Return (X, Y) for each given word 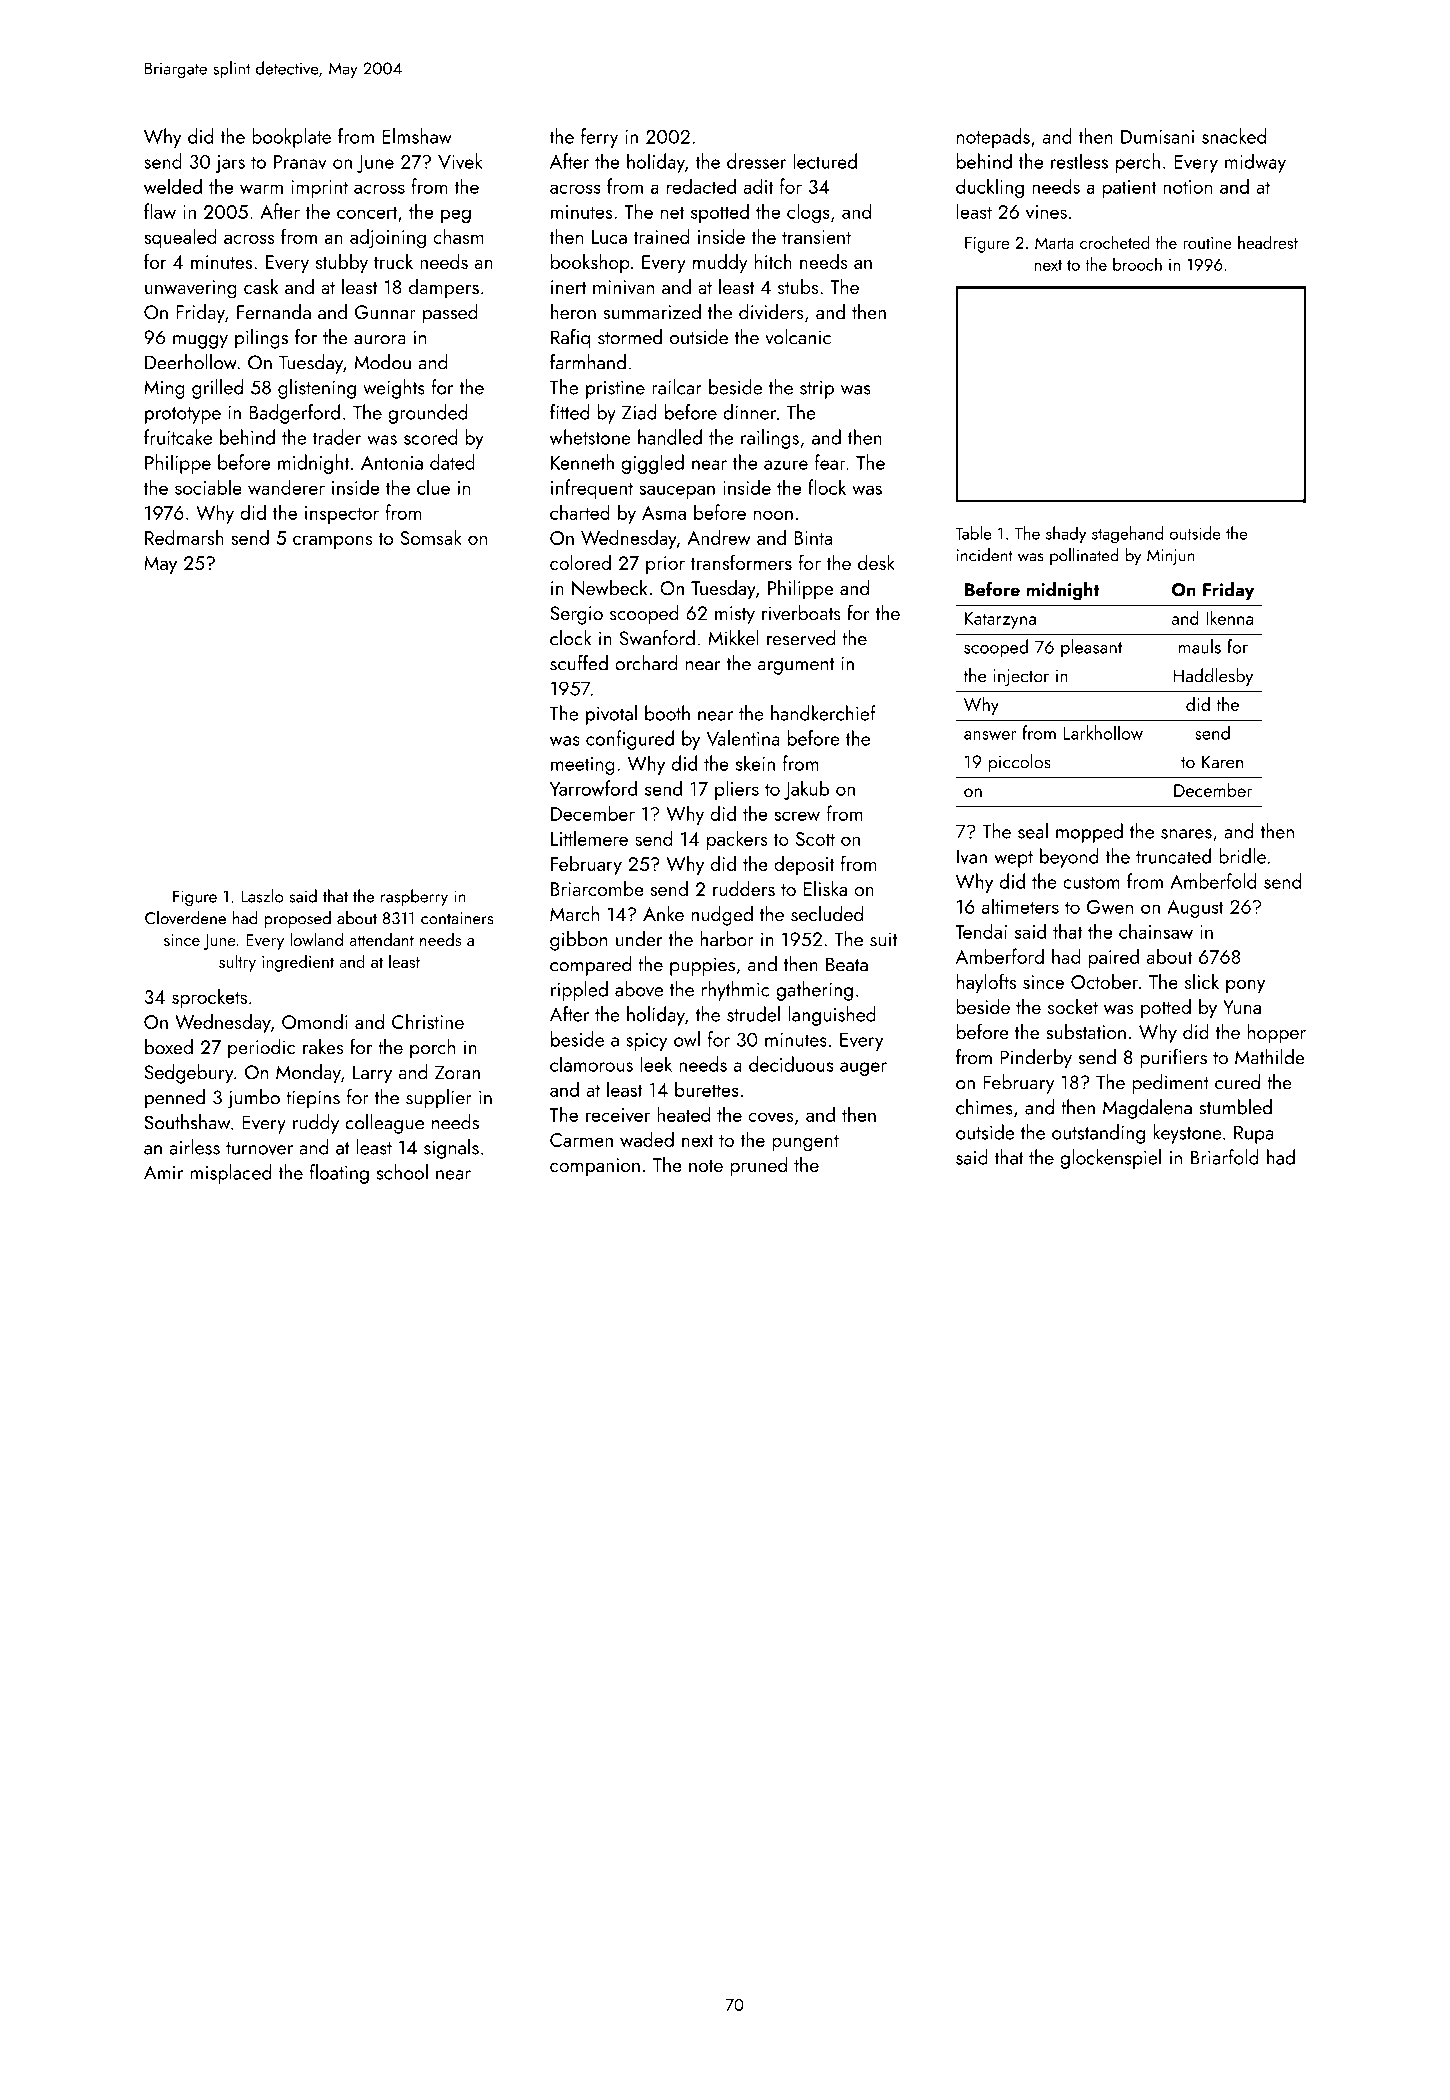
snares (1186, 834)
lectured (825, 161)
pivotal (611, 715)
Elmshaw (417, 136)
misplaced (230, 1174)
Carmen (581, 1140)
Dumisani (1157, 137)
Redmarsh (184, 537)
